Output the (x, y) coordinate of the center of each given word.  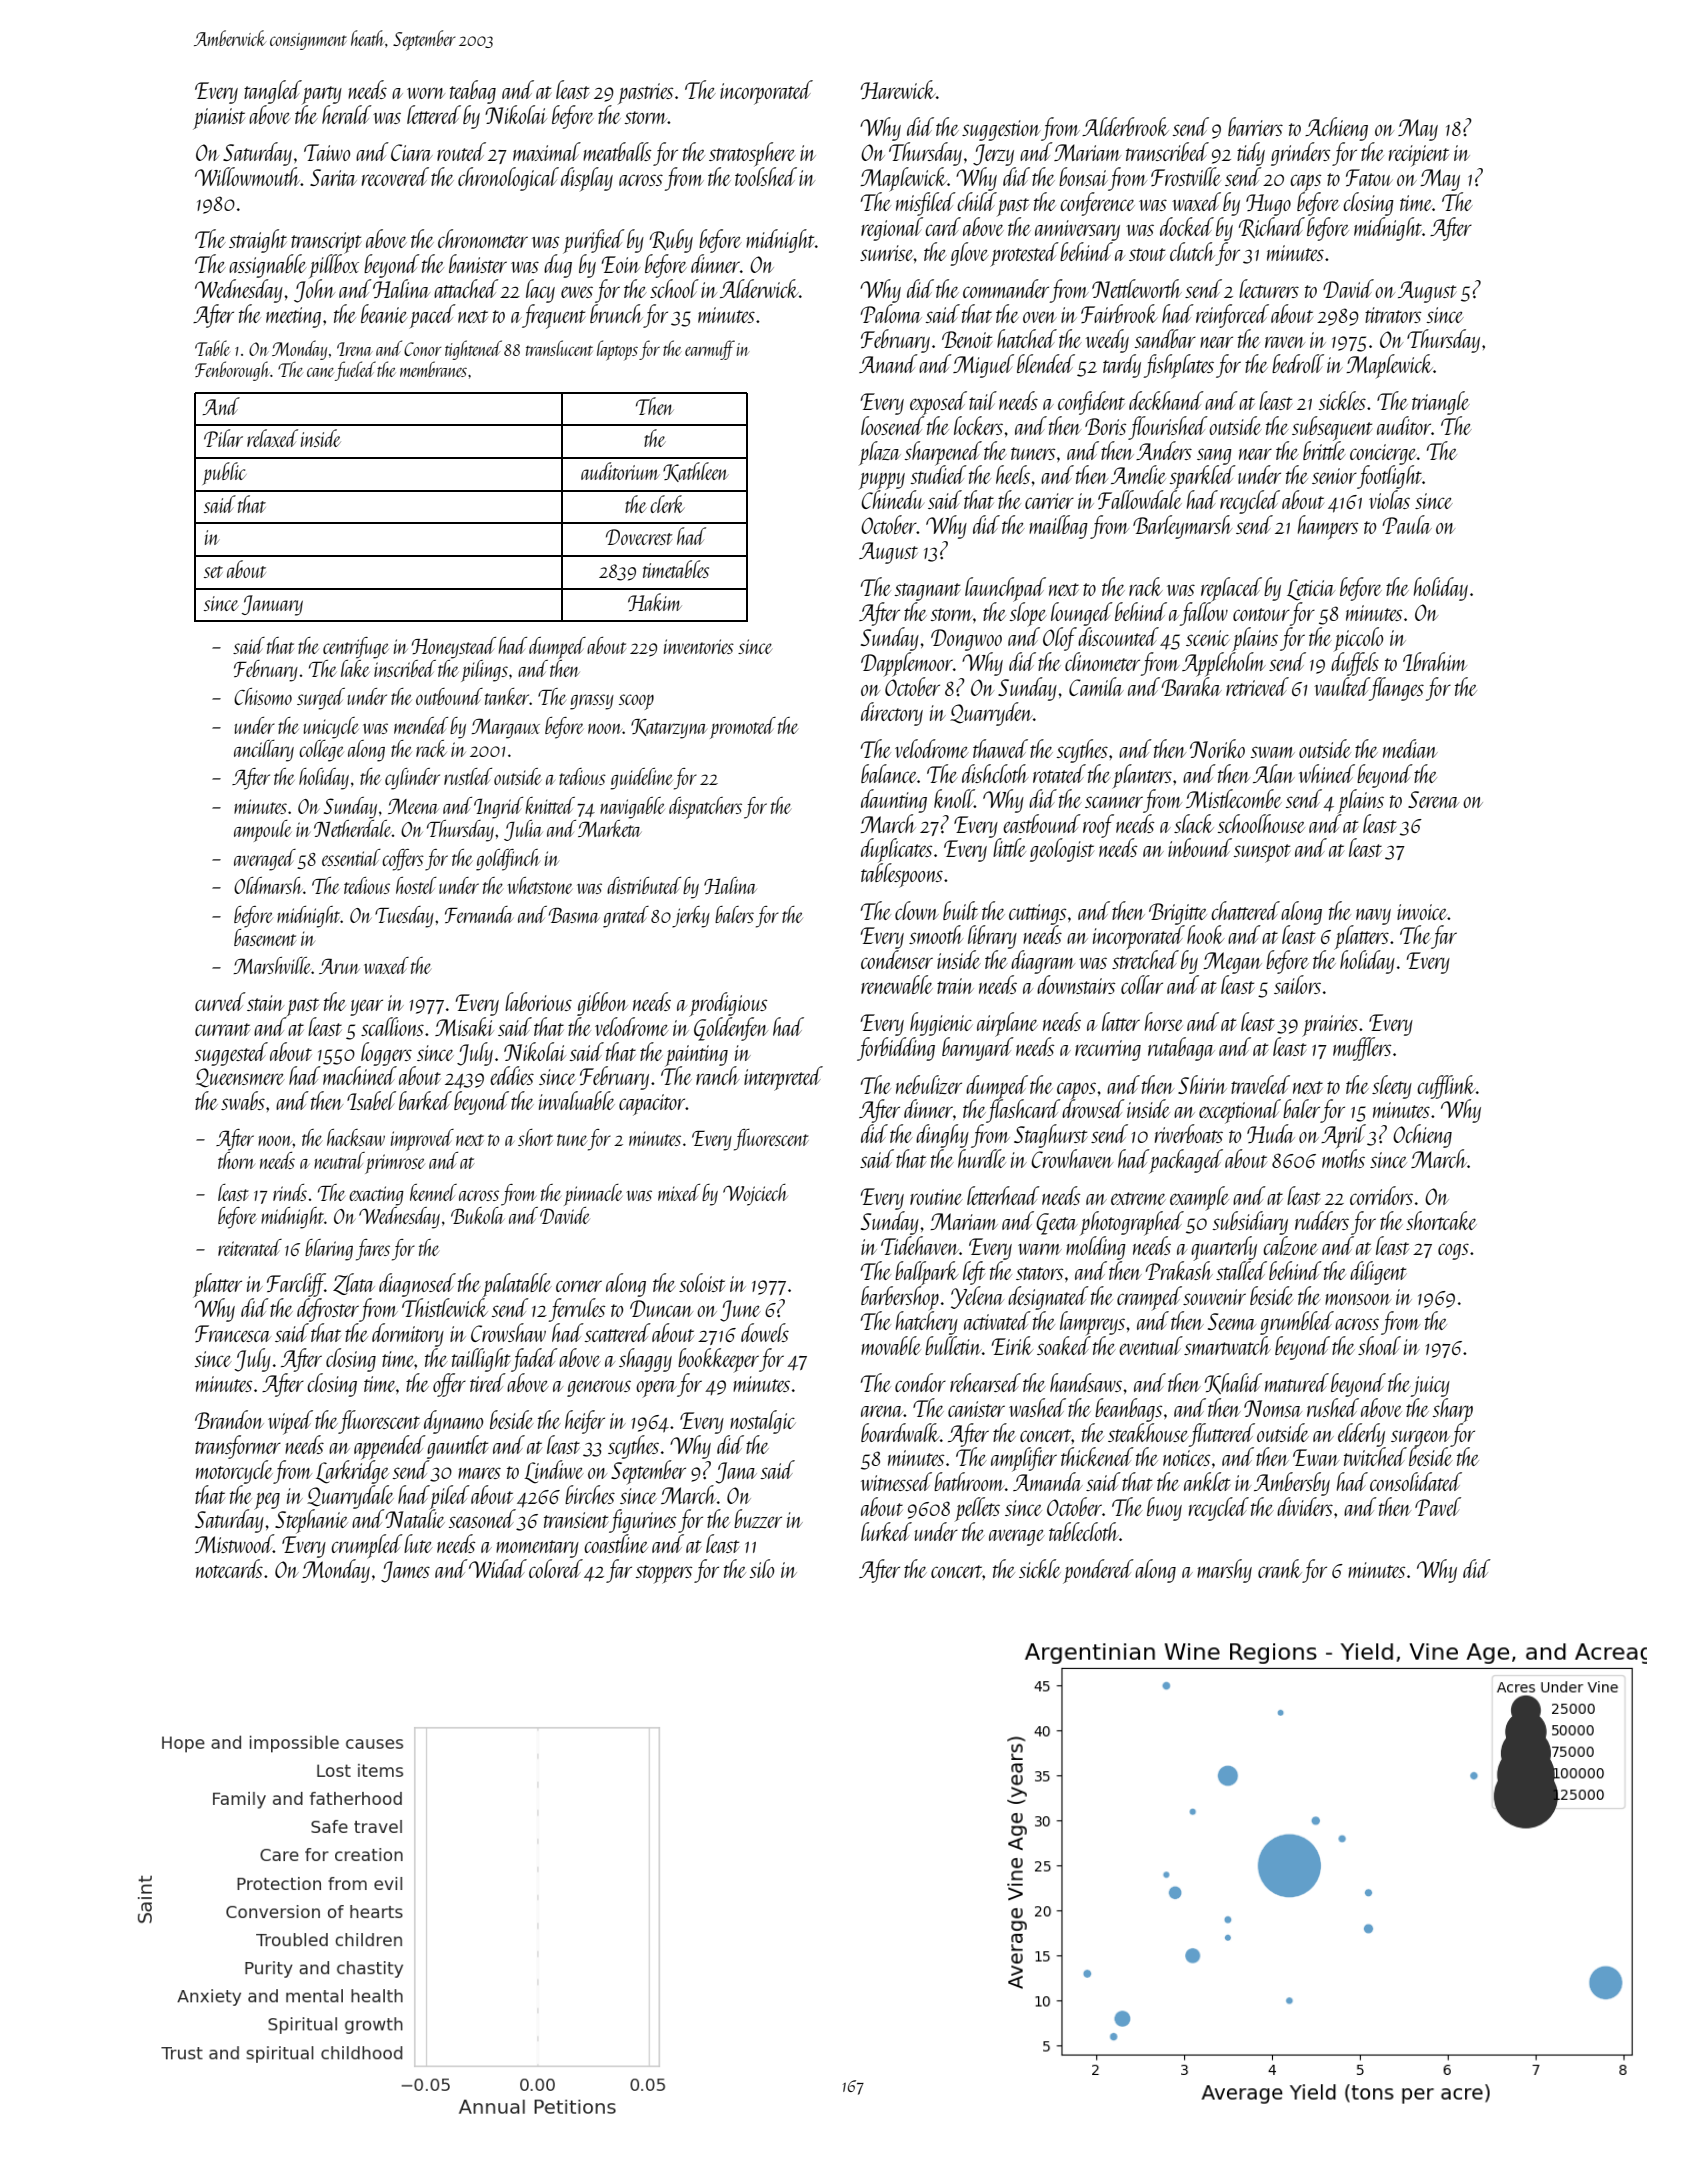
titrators (1393, 315)
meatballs (617, 151)
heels (1013, 474)
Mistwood (234, 1543)
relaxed (272, 438)
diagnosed (417, 1285)
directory (892, 714)
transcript (326, 243)
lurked (886, 1531)
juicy (1430, 1386)
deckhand (1166, 400)
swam (1273, 752)
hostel (416, 885)
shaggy (645, 1360)
